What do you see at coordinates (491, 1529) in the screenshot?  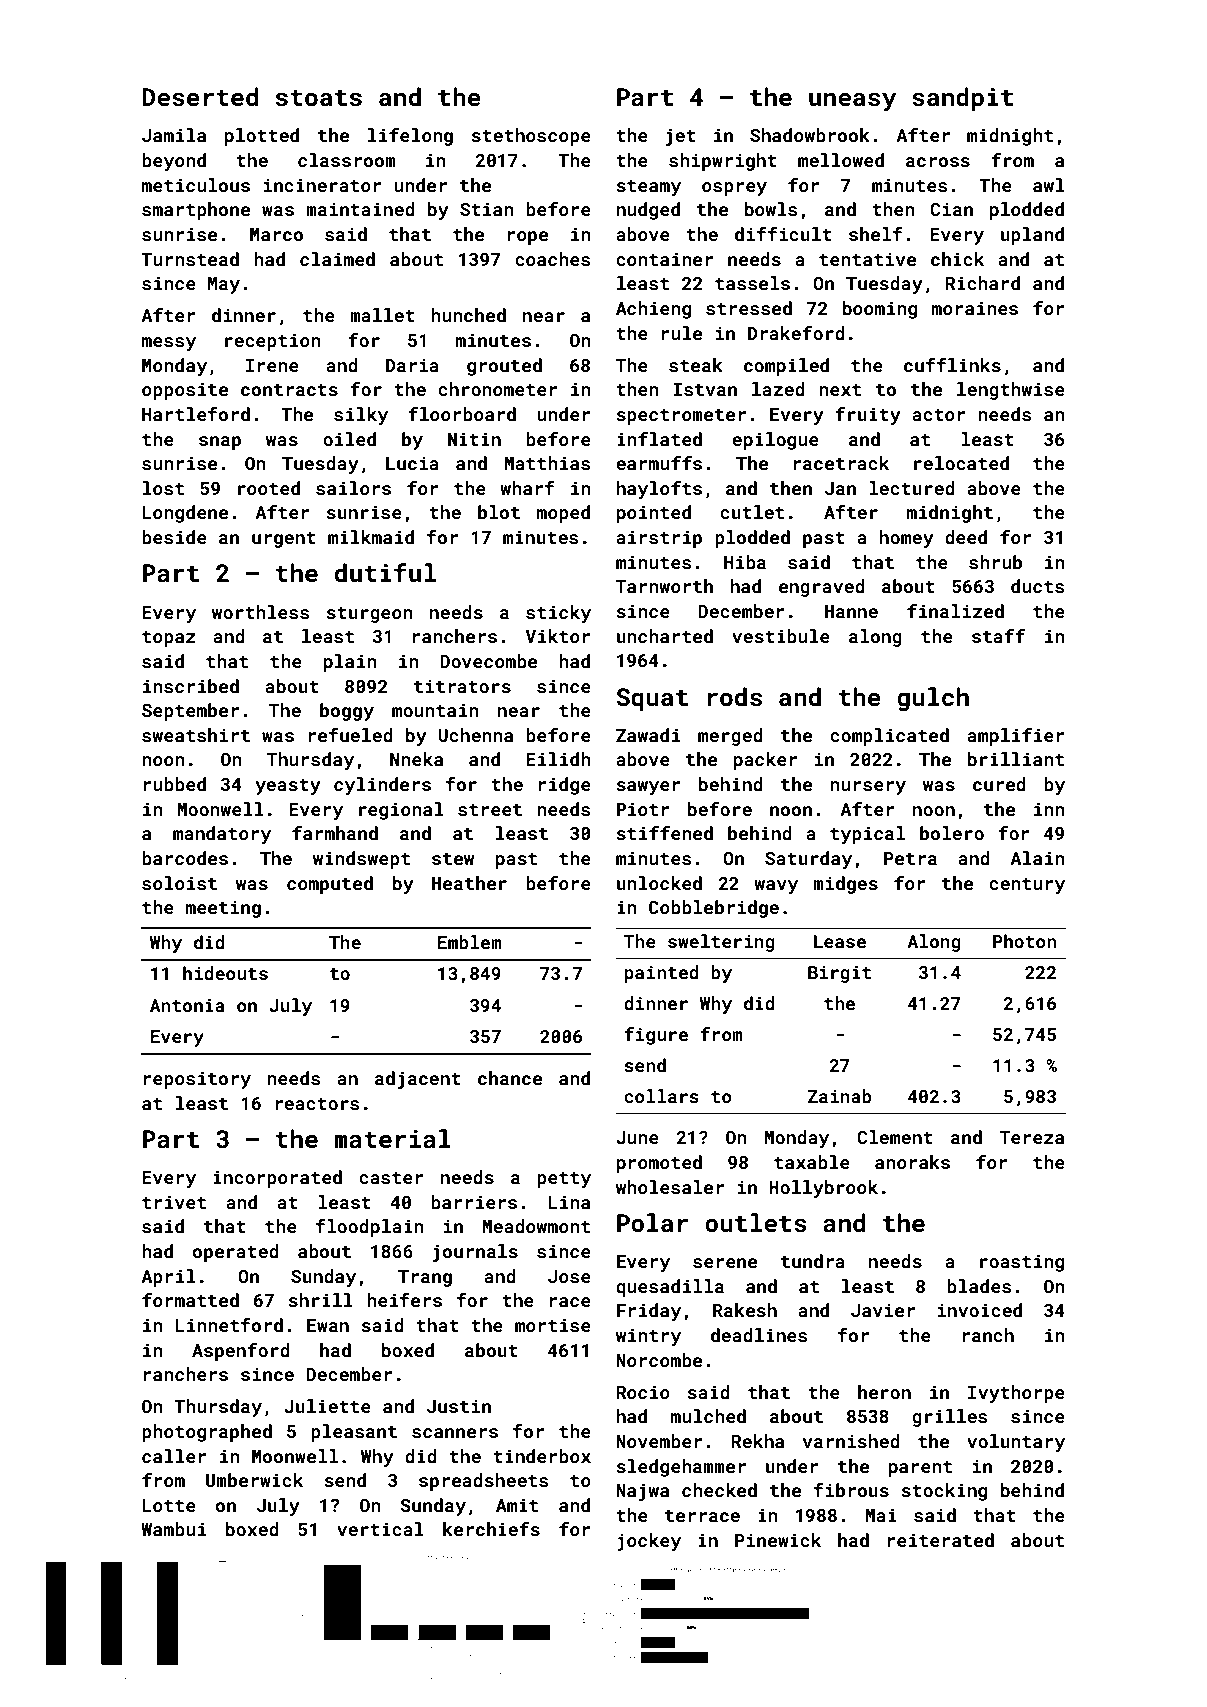 I see `kerchiefs` at bounding box center [491, 1529].
